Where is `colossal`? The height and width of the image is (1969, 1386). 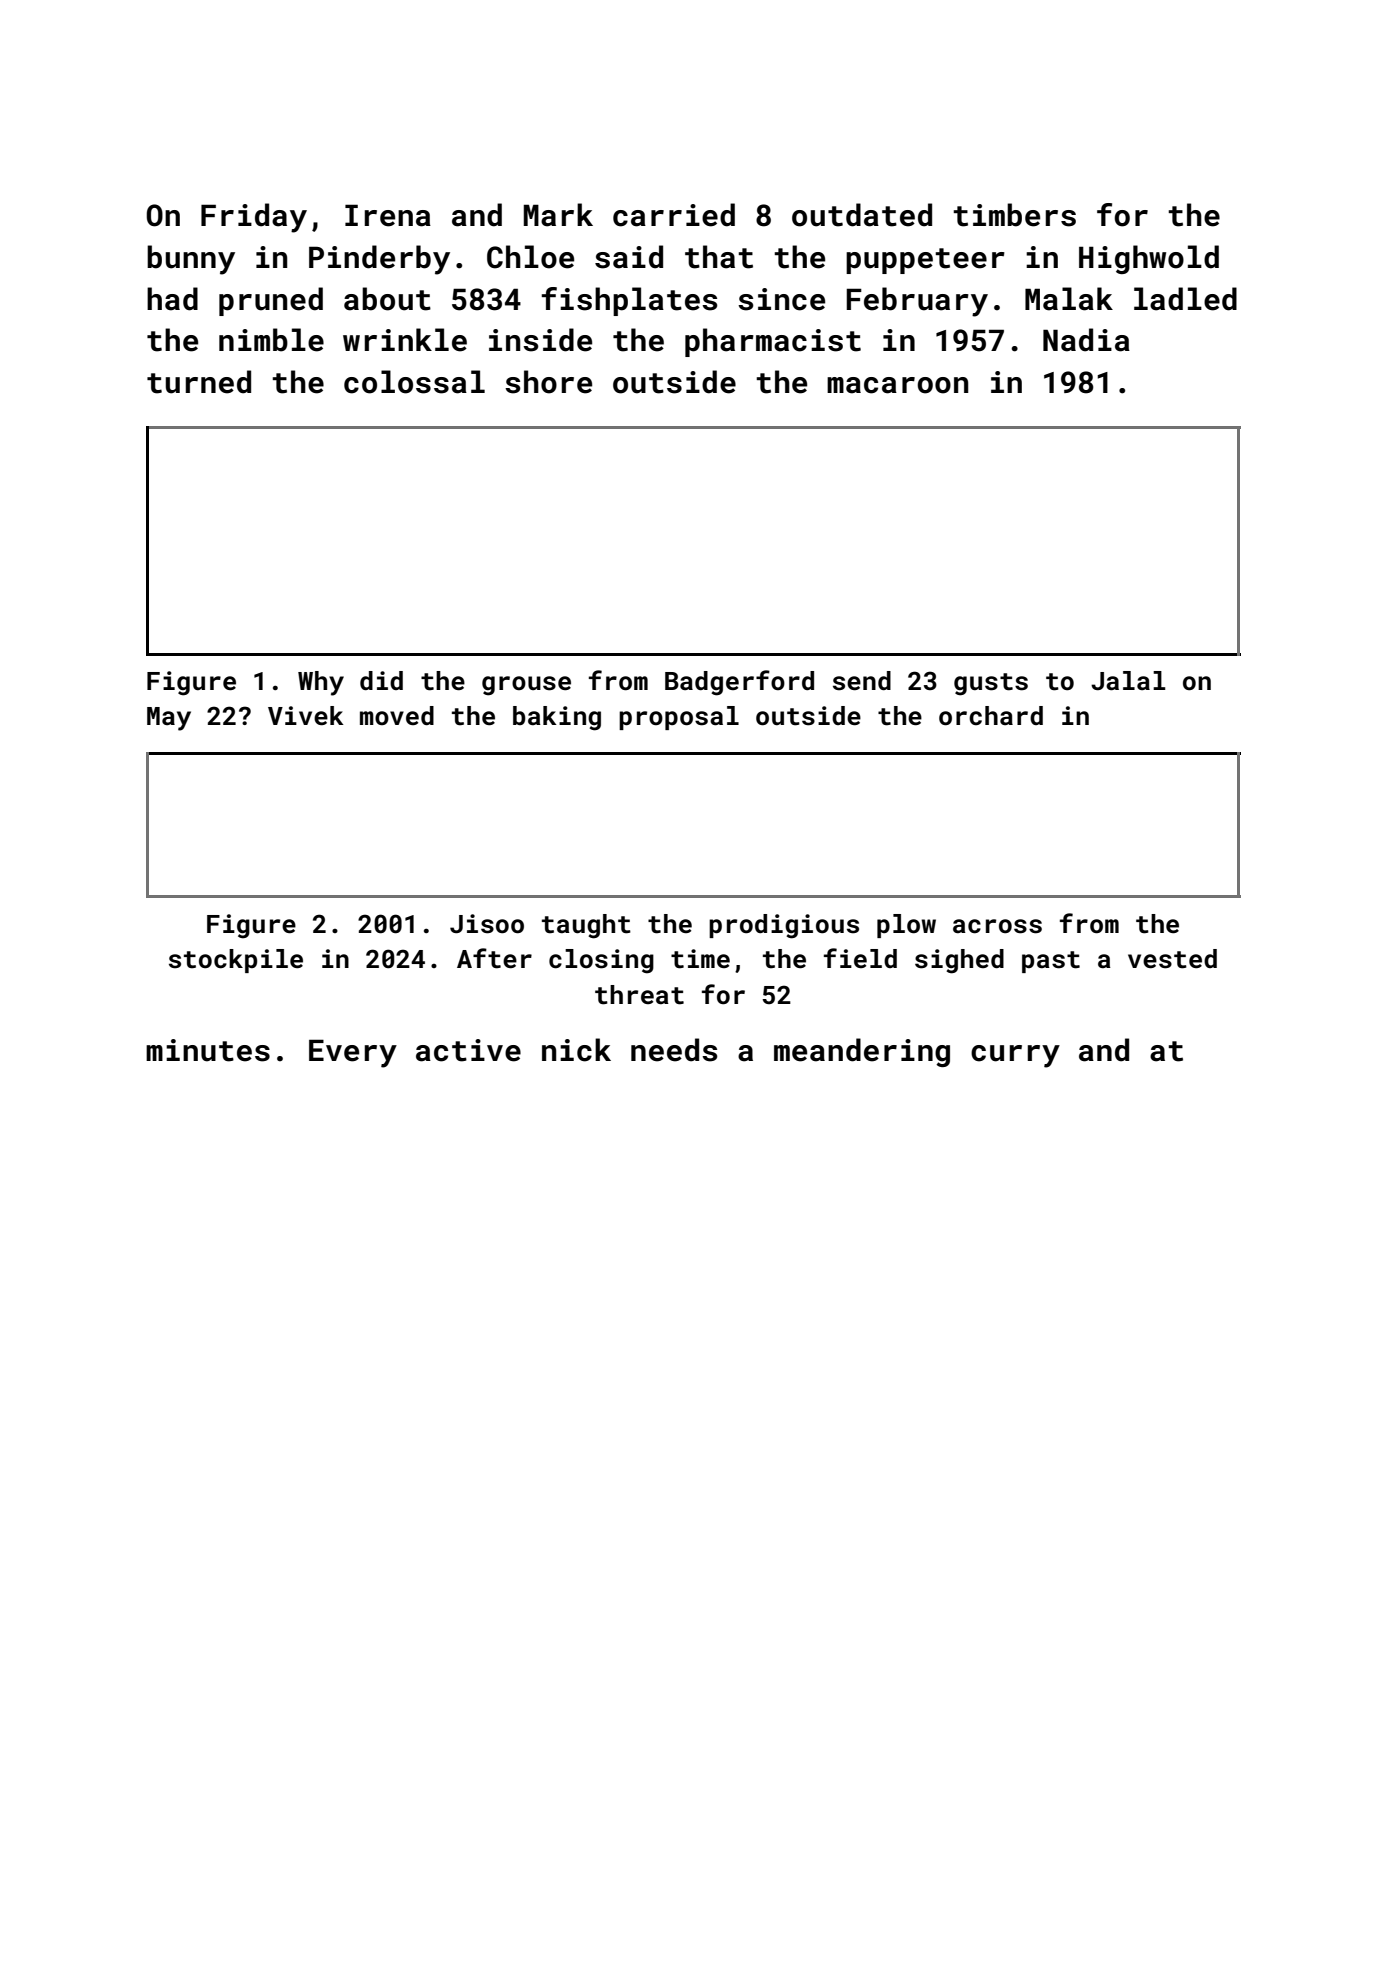
colossal is located at coordinates (414, 382).
